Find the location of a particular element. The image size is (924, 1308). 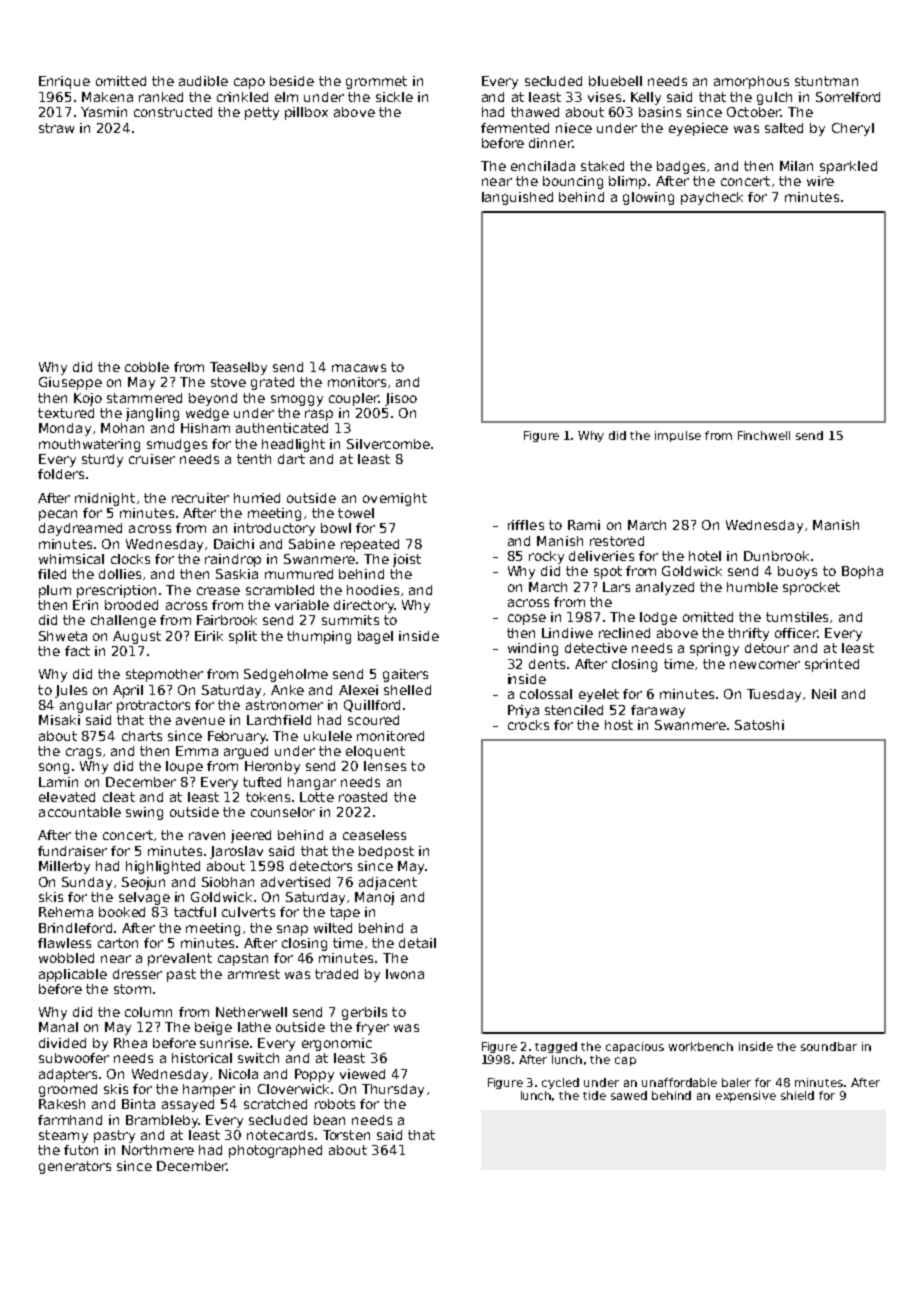

Bopha is located at coordinates (862, 572).
